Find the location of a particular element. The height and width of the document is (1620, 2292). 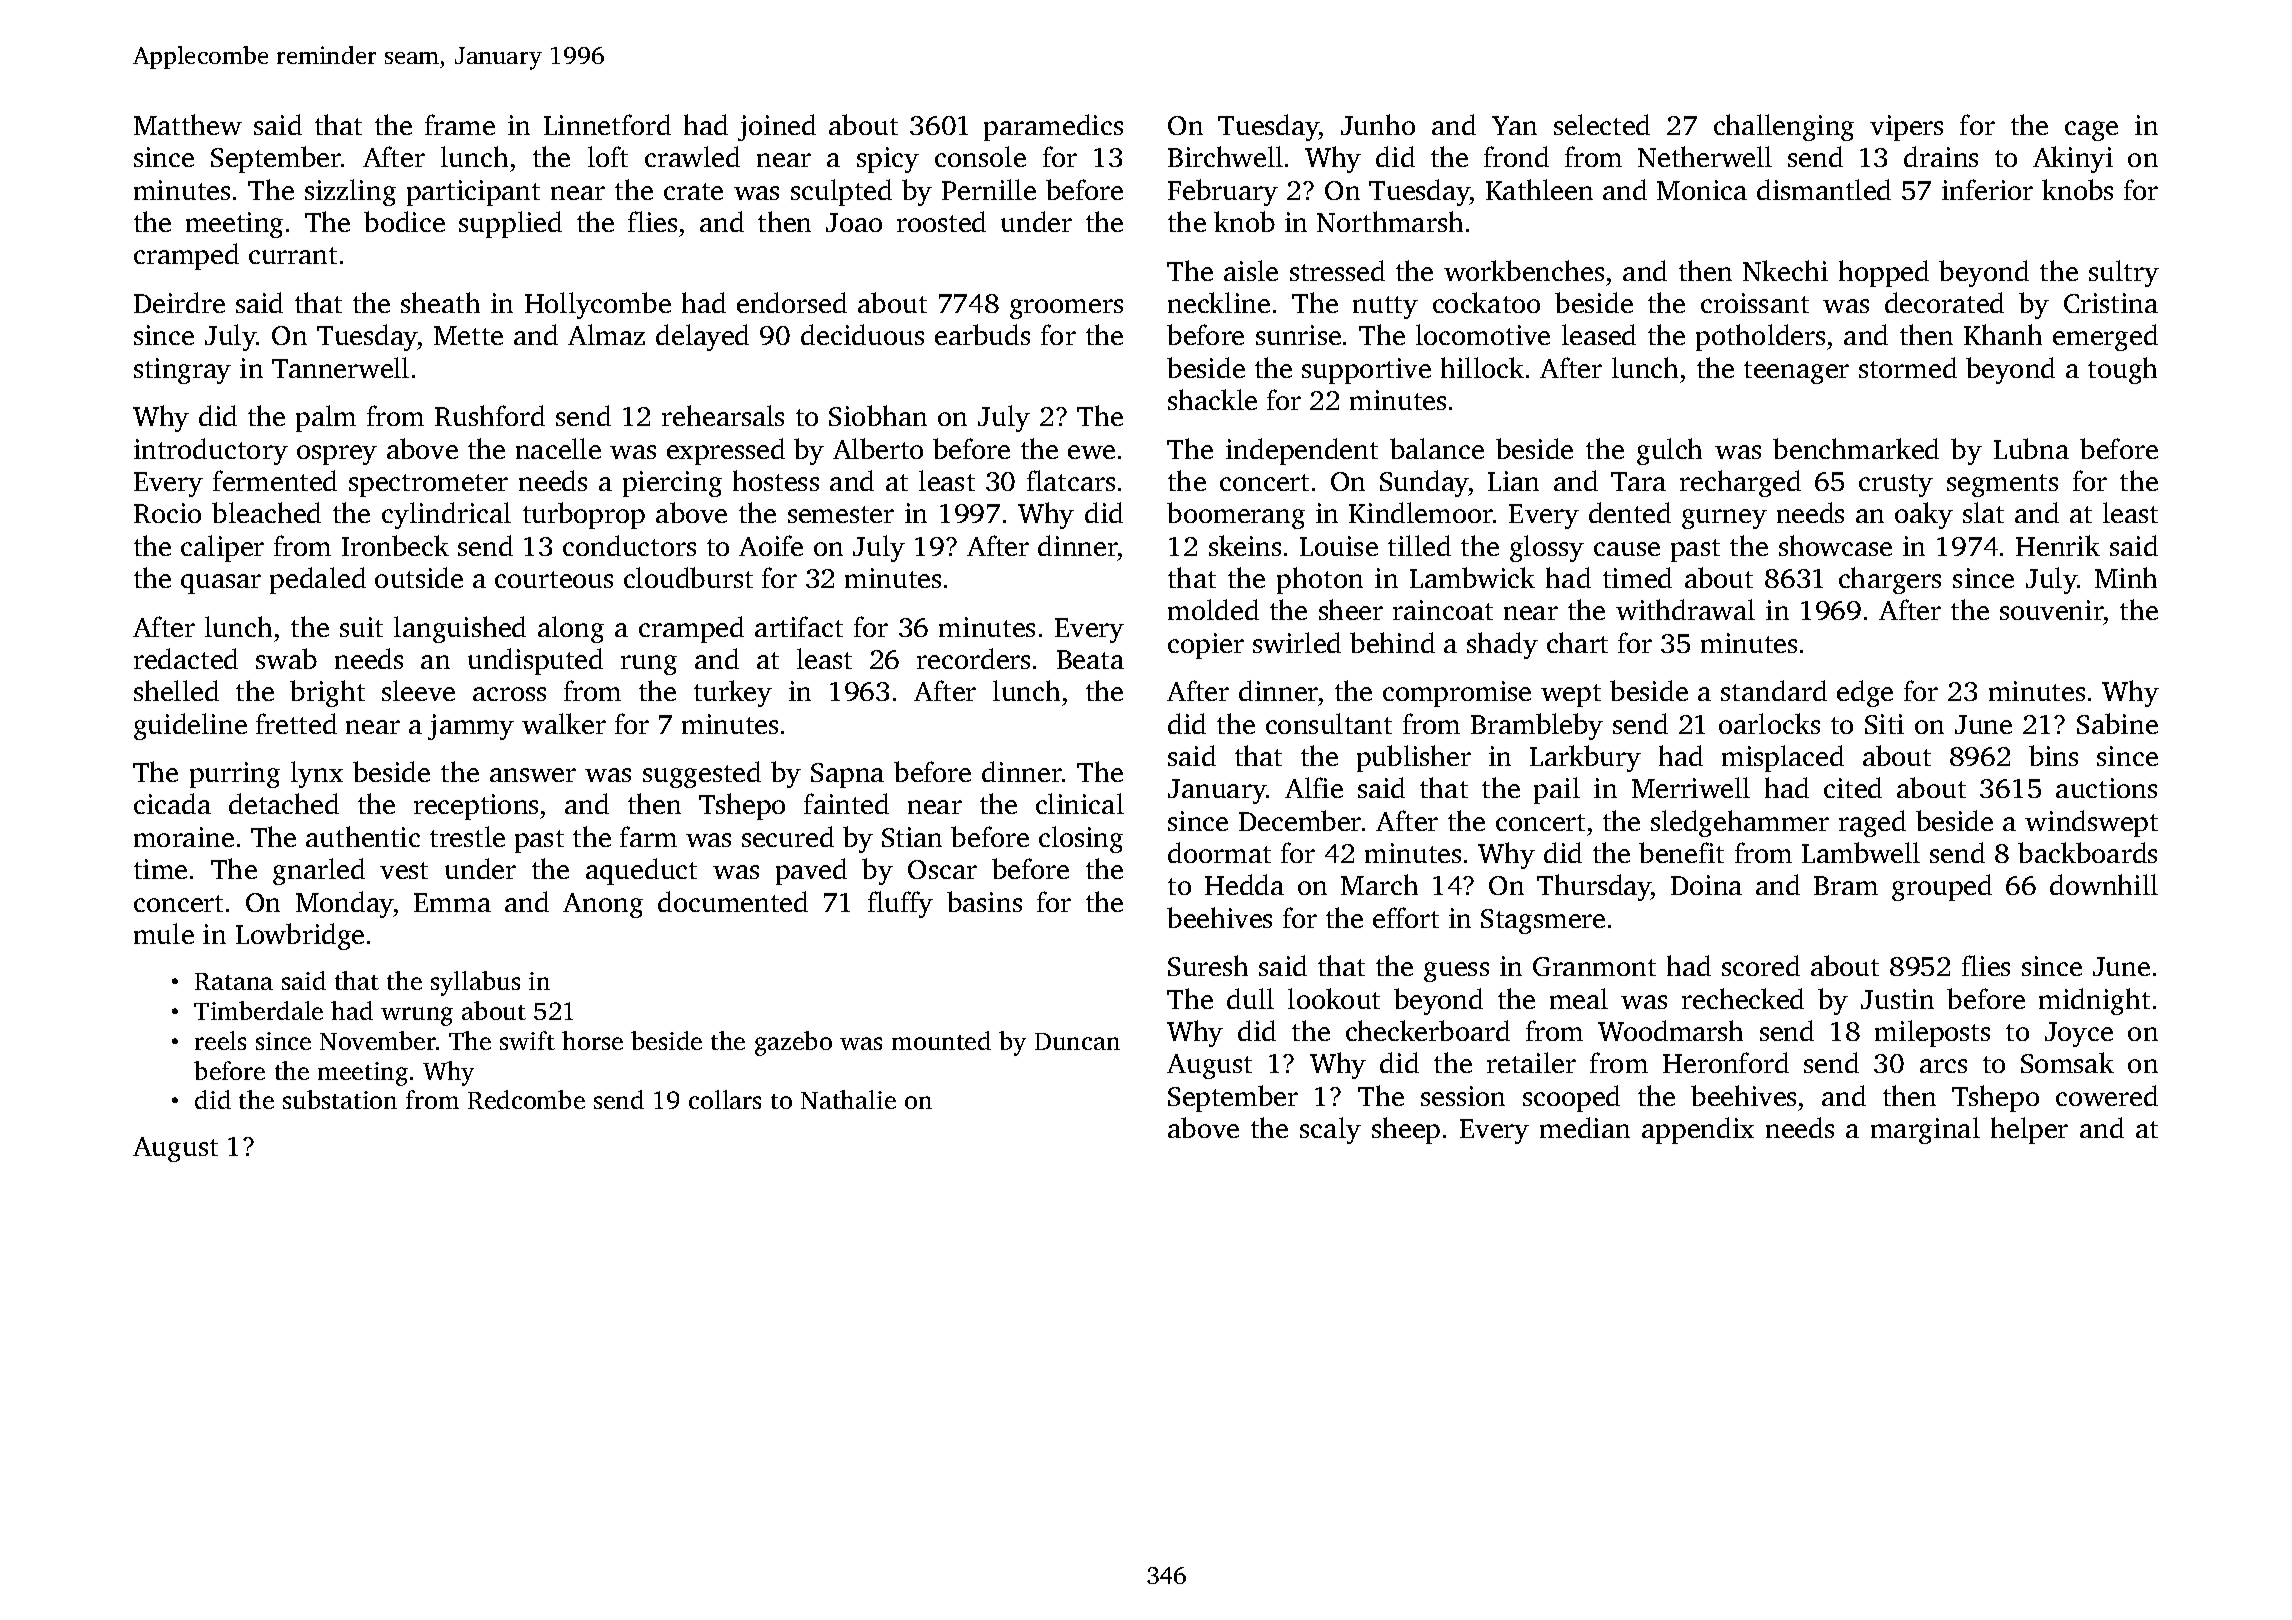

Nathalie is located at coordinates (848, 1099).
